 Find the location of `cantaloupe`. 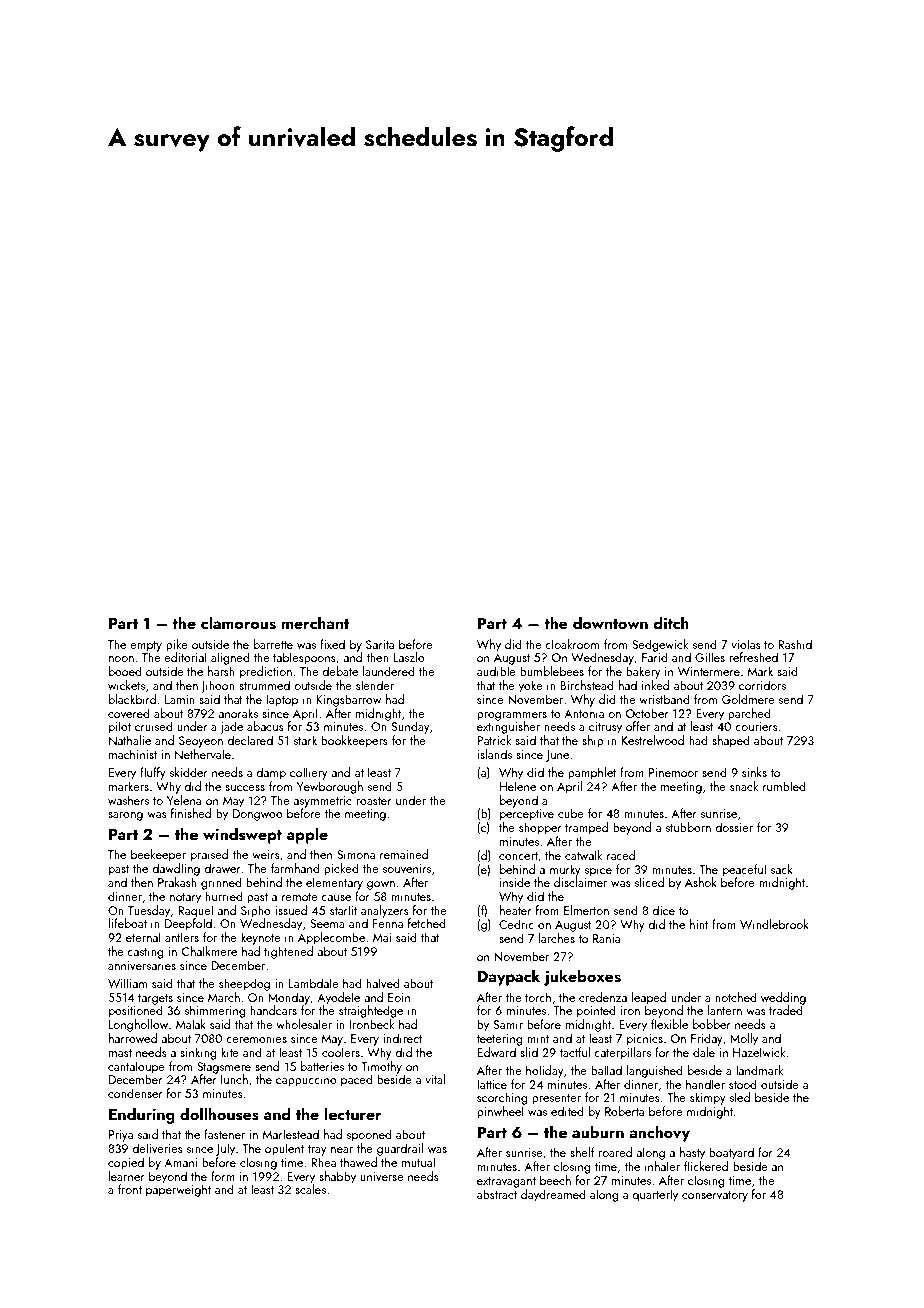

cantaloupe is located at coordinates (136, 1067).
